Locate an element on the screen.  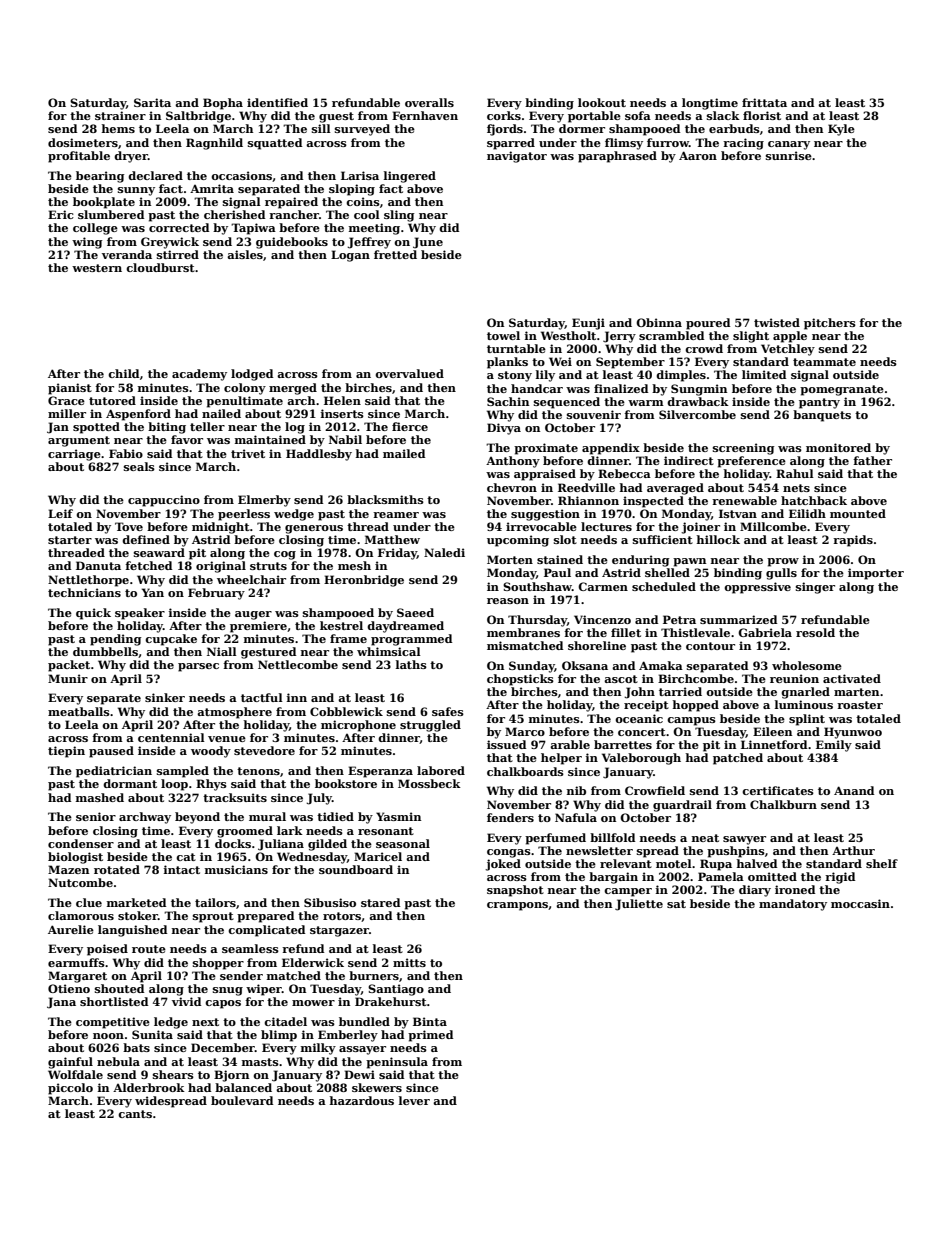
Anand is located at coordinates (854, 790).
